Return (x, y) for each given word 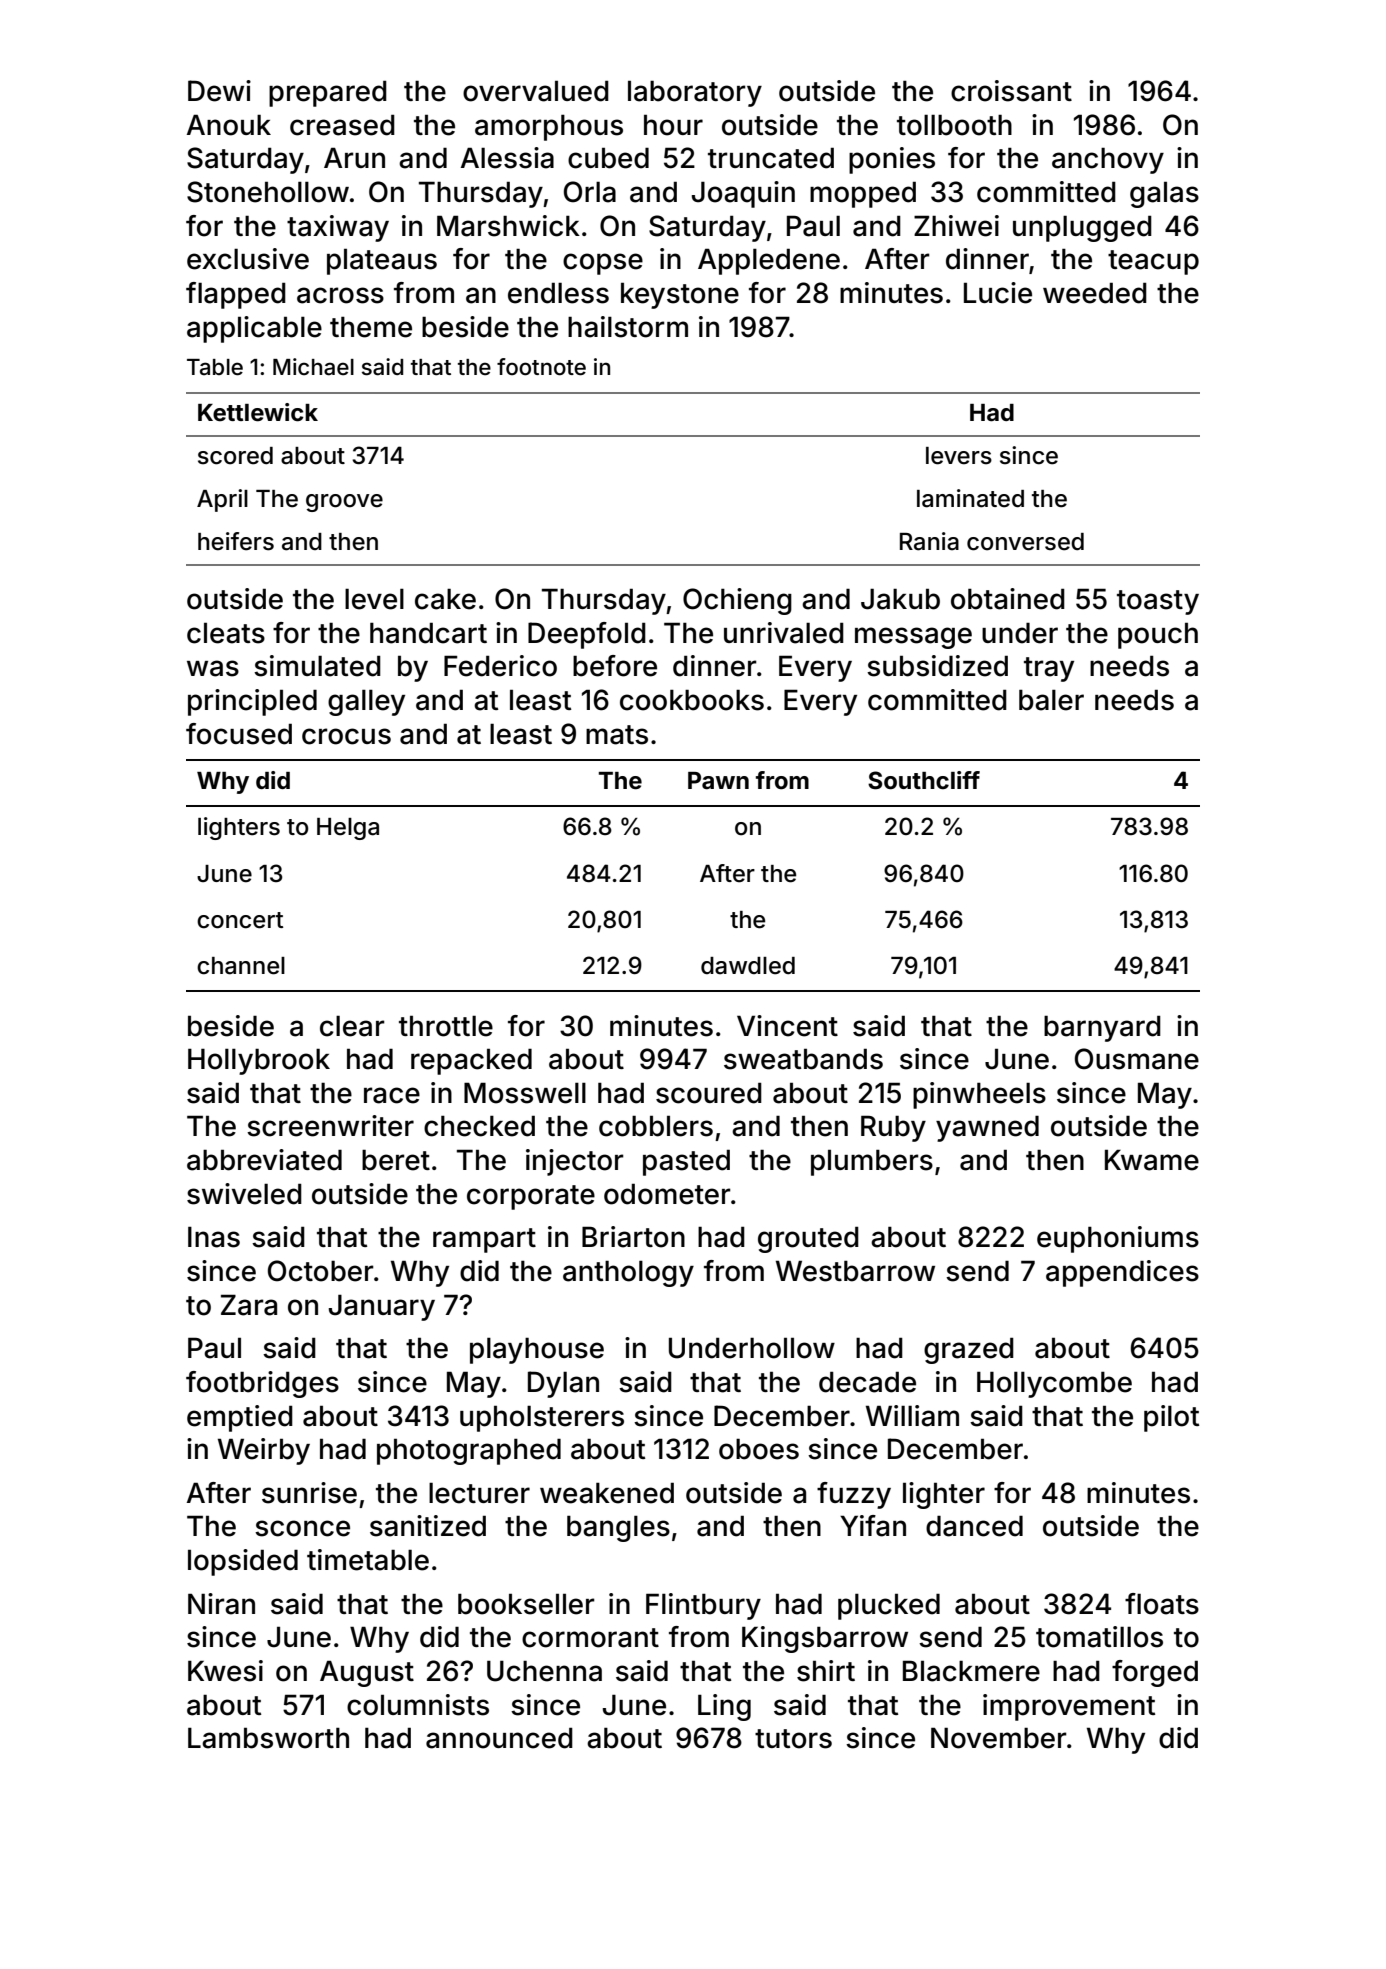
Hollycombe (1054, 1384)
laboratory (695, 93)
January (382, 1307)
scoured (709, 1093)
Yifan (873, 1526)
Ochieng (737, 601)
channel (241, 966)
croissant (1011, 91)
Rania (929, 541)
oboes (759, 1449)
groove (344, 503)
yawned (987, 1129)
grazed (969, 1350)
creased (342, 125)
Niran (221, 1604)
